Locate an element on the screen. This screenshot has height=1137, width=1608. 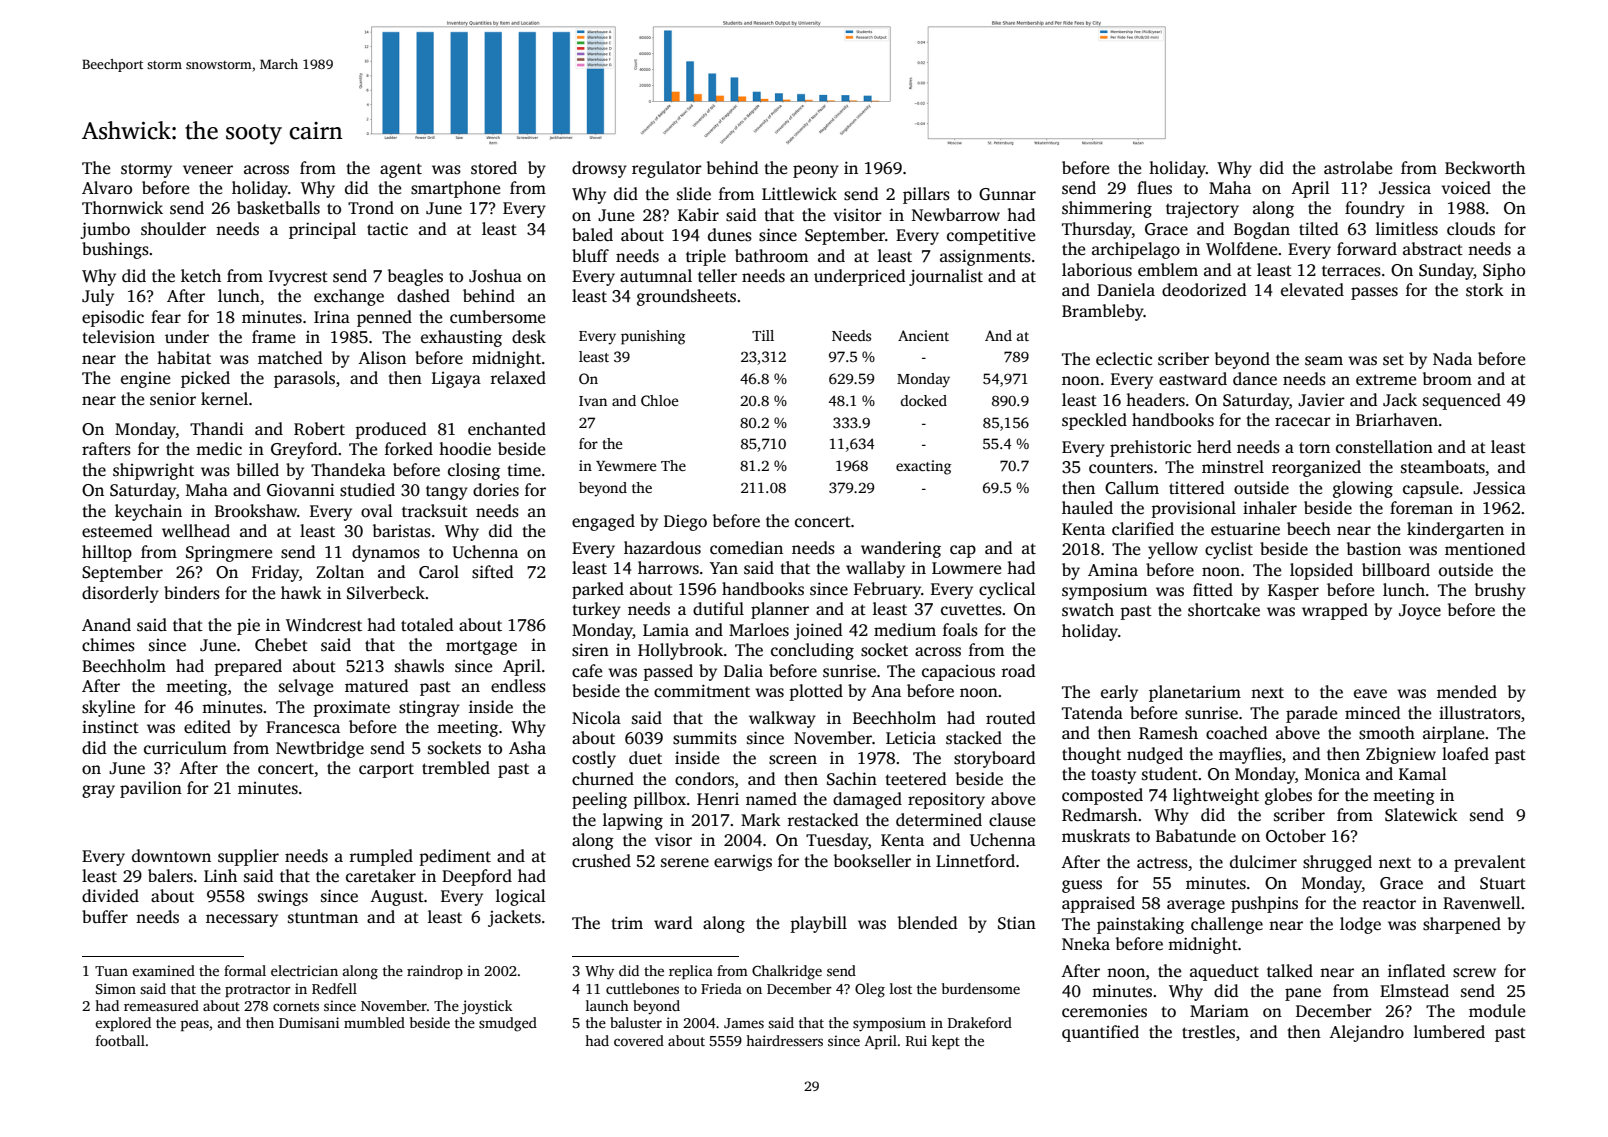
lumbered is located at coordinates (1449, 1032).
